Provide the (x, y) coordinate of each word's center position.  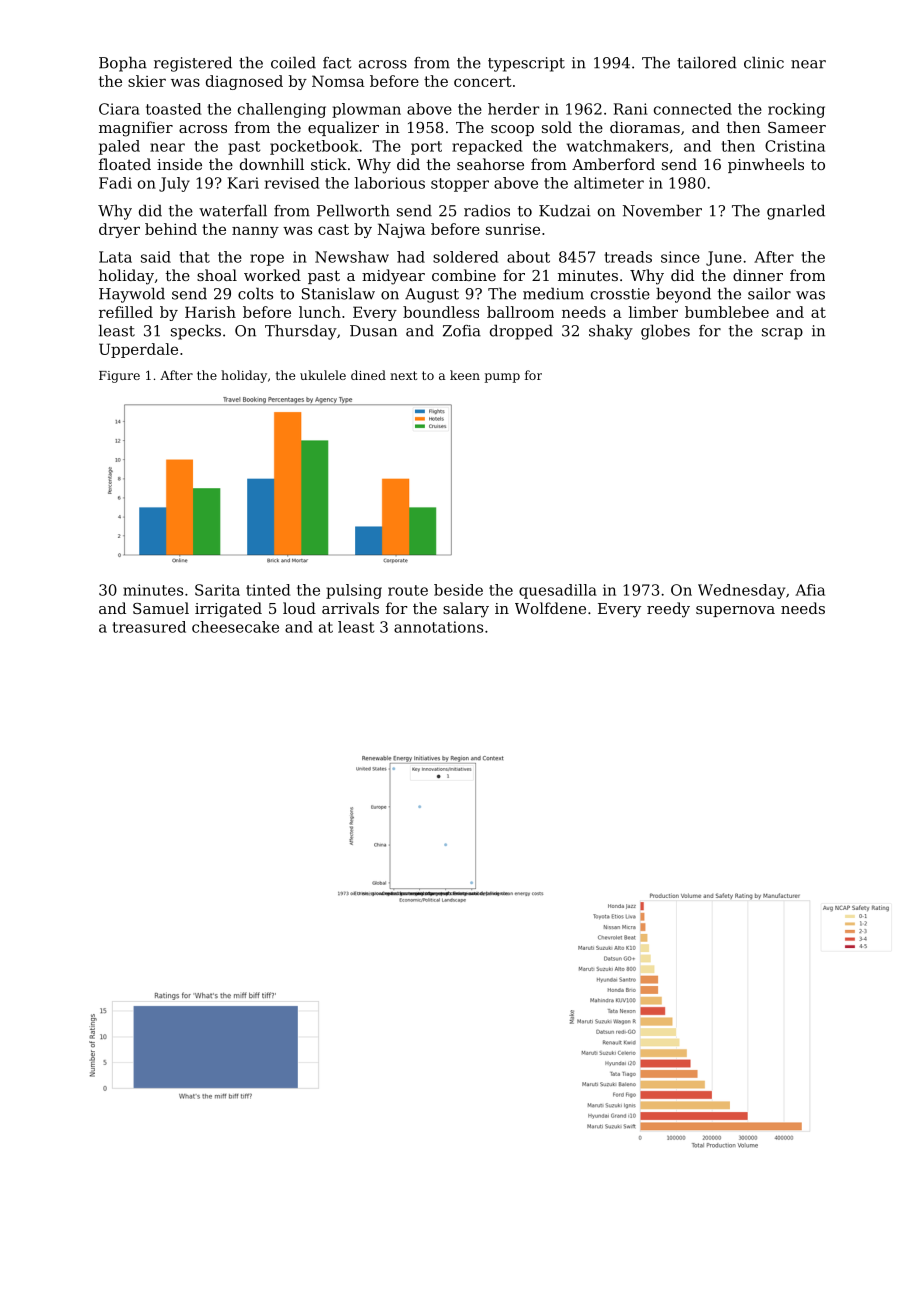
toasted (174, 109)
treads (628, 257)
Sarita (217, 590)
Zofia (462, 331)
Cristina (795, 146)
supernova (735, 611)
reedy (668, 610)
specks (196, 332)
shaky (611, 332)
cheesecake (235, 627)
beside (458, 590)
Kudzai (565, 210)
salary (466, 610)
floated (125, 164)
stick (329, 164)
